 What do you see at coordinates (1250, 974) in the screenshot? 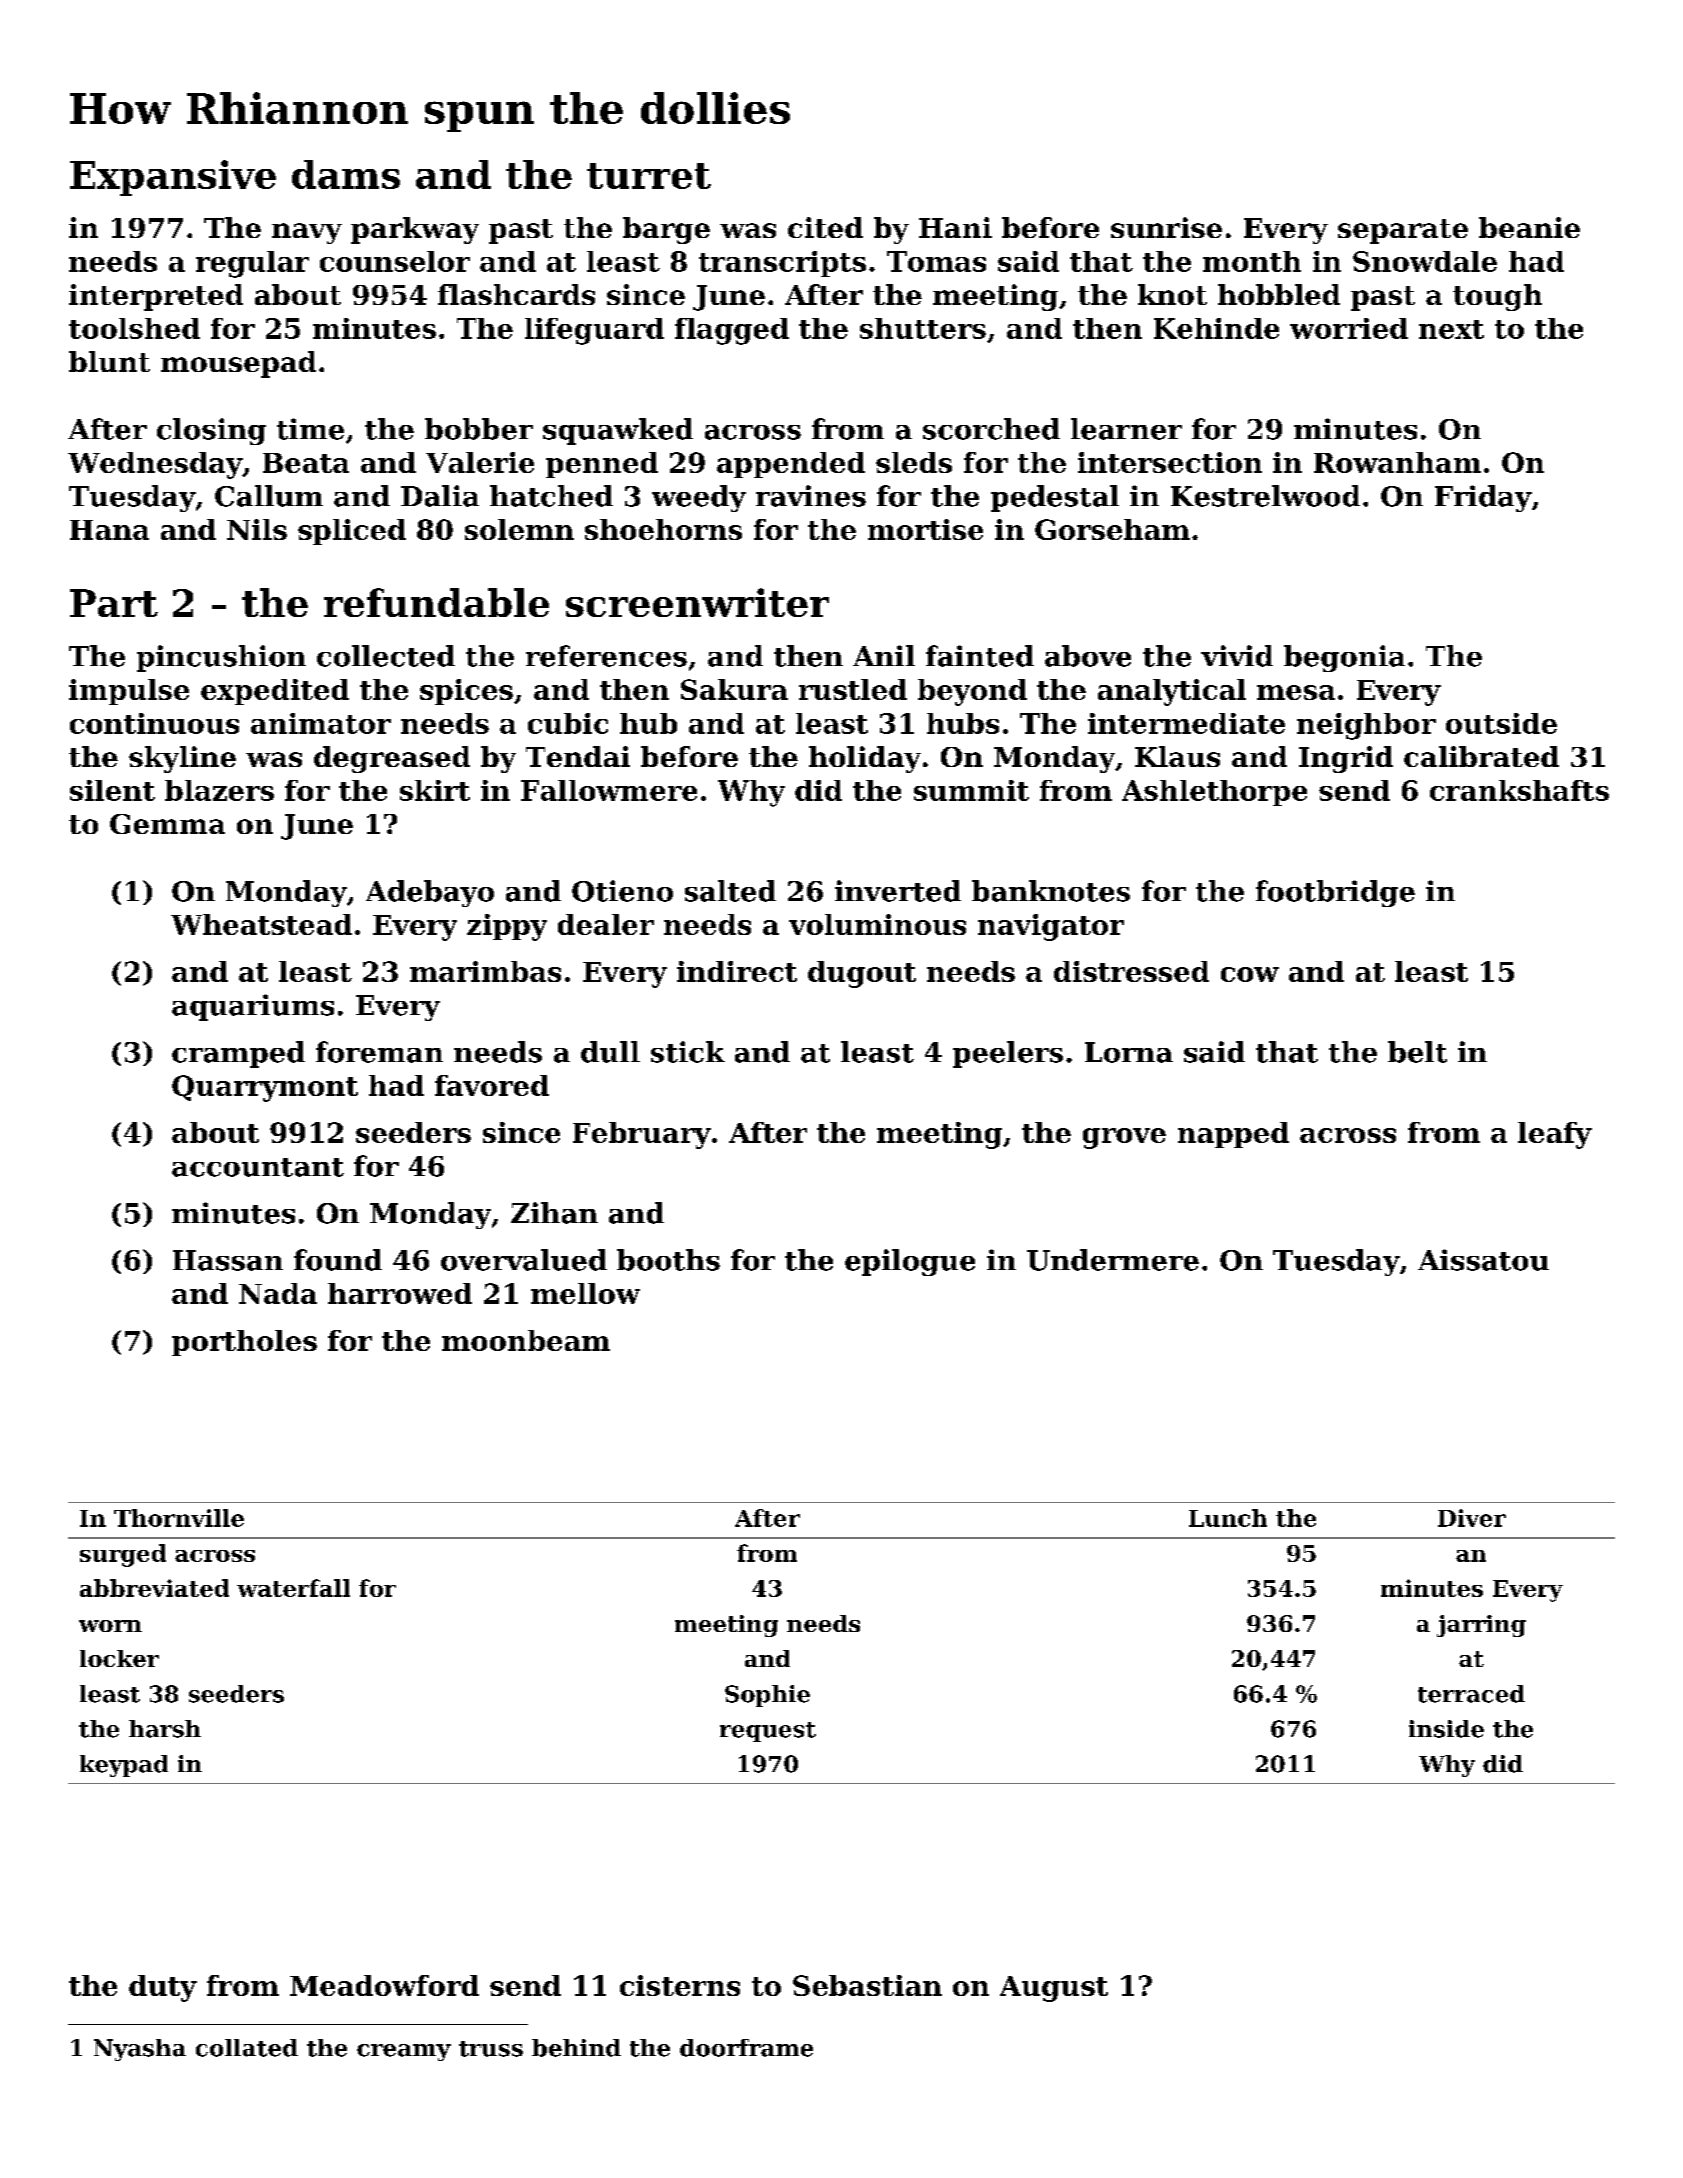
I see `cow` at bounding box center [1250, 974].
